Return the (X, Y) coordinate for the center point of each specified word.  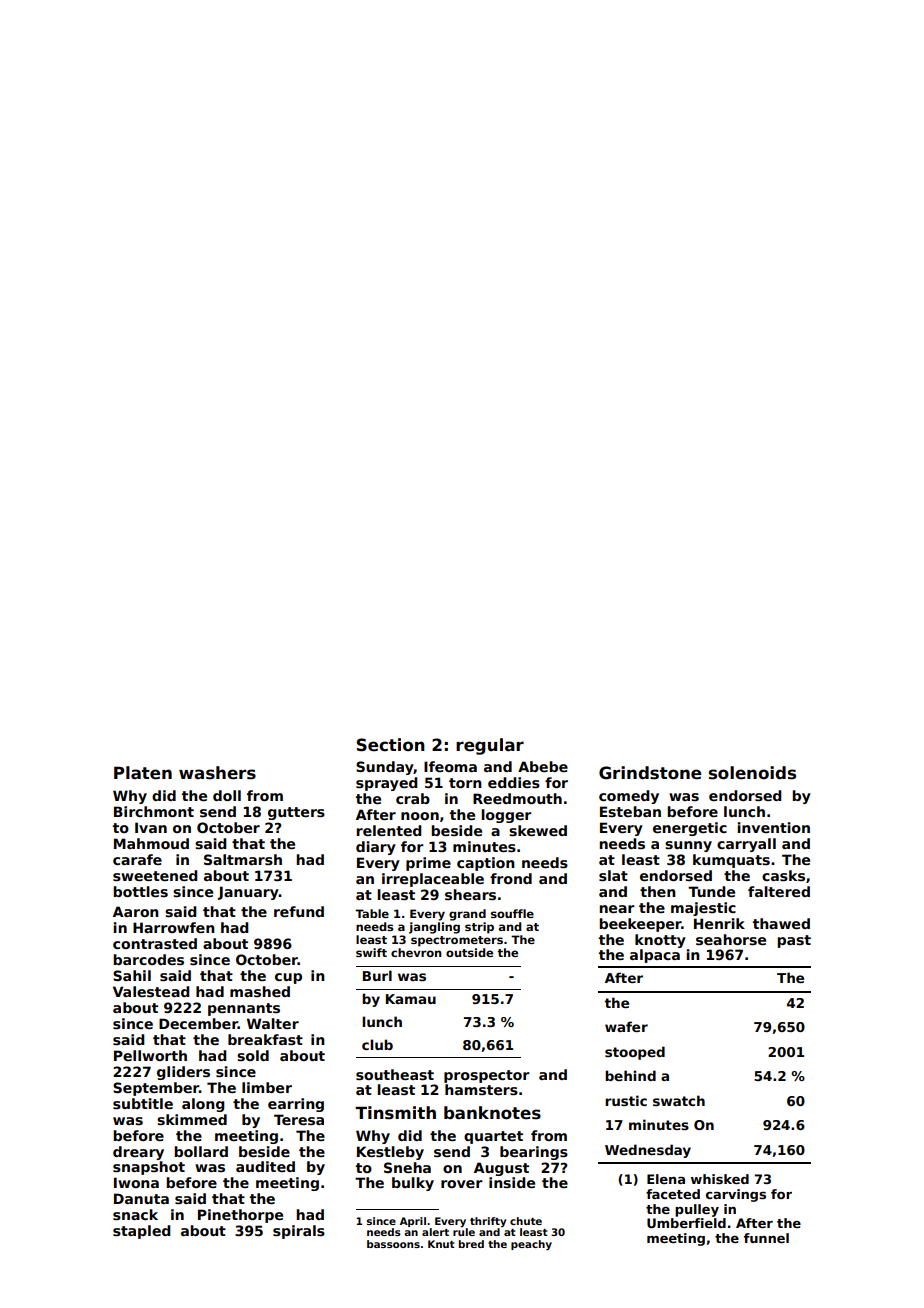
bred (471, 1244)
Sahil (132, 975)
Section (391, 745)
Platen (143, 773)
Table (372, 913)
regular (490, 746)
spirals (299, 1232)
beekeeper (640, 925)
